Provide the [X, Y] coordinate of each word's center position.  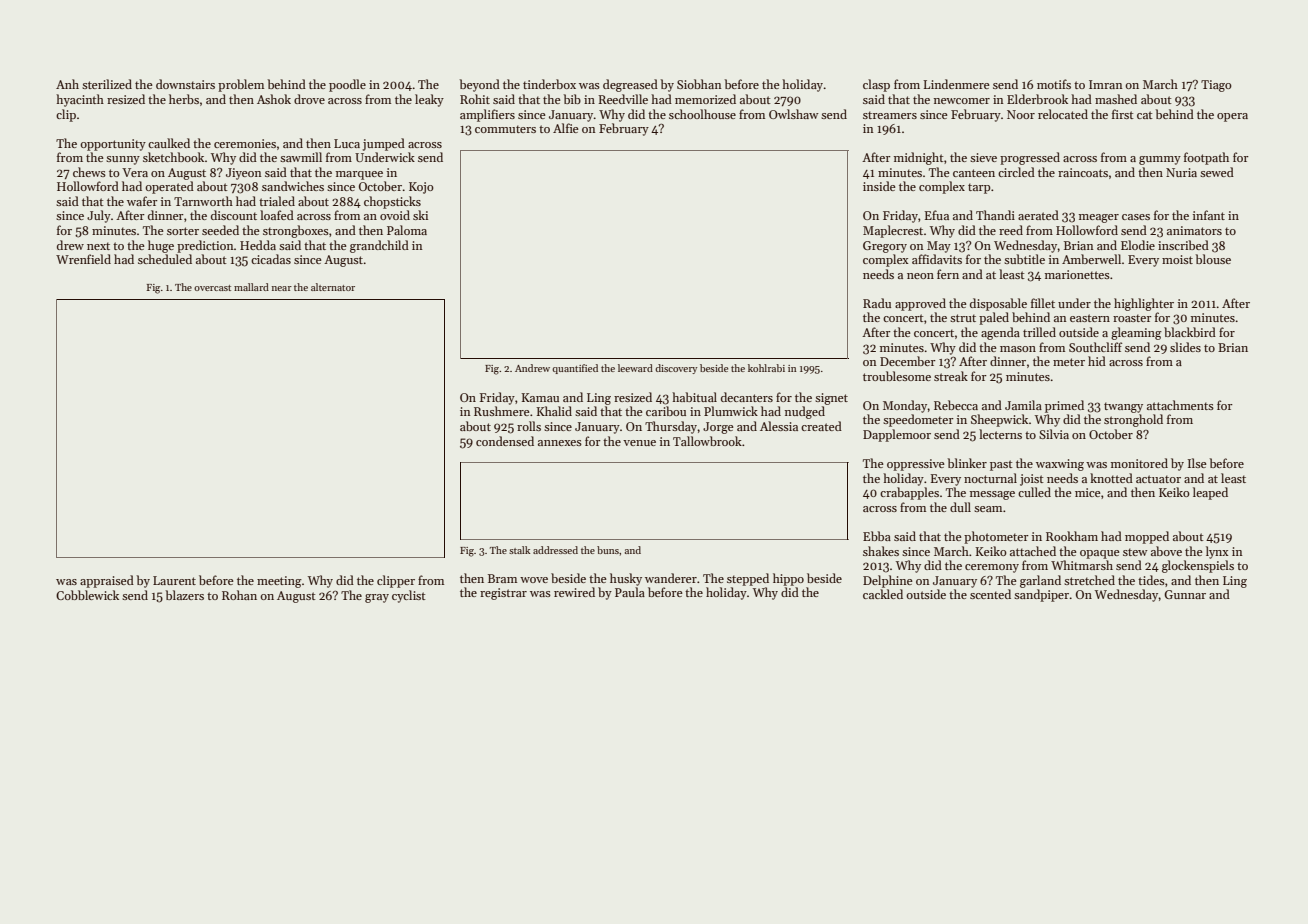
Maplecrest [893, 231]
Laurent [174, 580]
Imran [1106, 84]
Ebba [877, 536]
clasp [876, 85]
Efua [937, 215]
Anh [67, 84]
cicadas [271, 259]
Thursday [671, 427]
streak [951, 376]
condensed [505, 441]
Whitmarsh [1082, 565]
